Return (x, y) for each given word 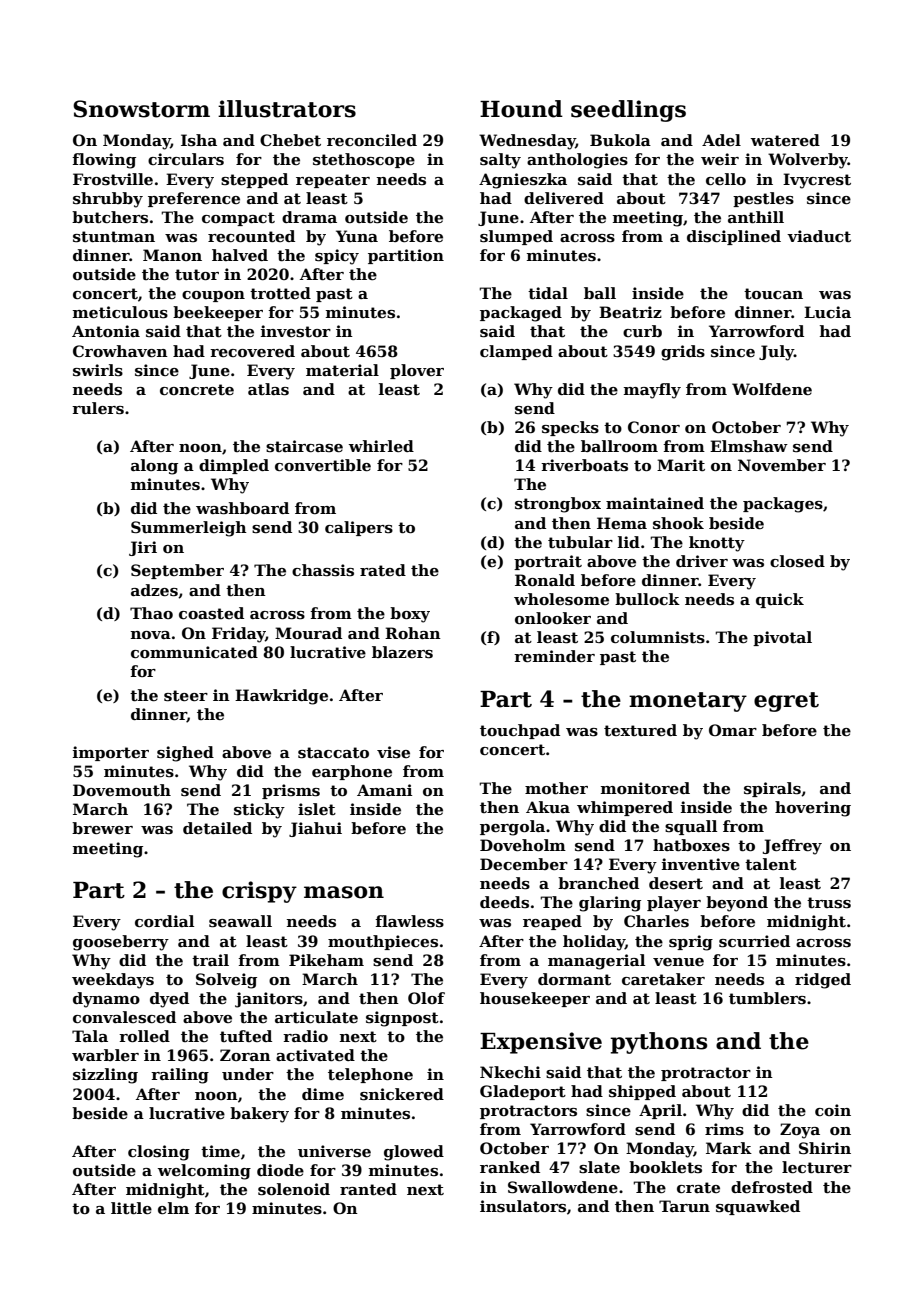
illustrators (287, 109)
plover (417, 371)
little (131, 1208)
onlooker (553, 618)
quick (780, 600)
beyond (737, 904)
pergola (512, 828)
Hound (521, 109)
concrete (197, 389)
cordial (164, 921)
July (776, 353)
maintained (655, 503)
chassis (323, 570)
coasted (211, 613)
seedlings (628, 111)
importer (111, 753)
